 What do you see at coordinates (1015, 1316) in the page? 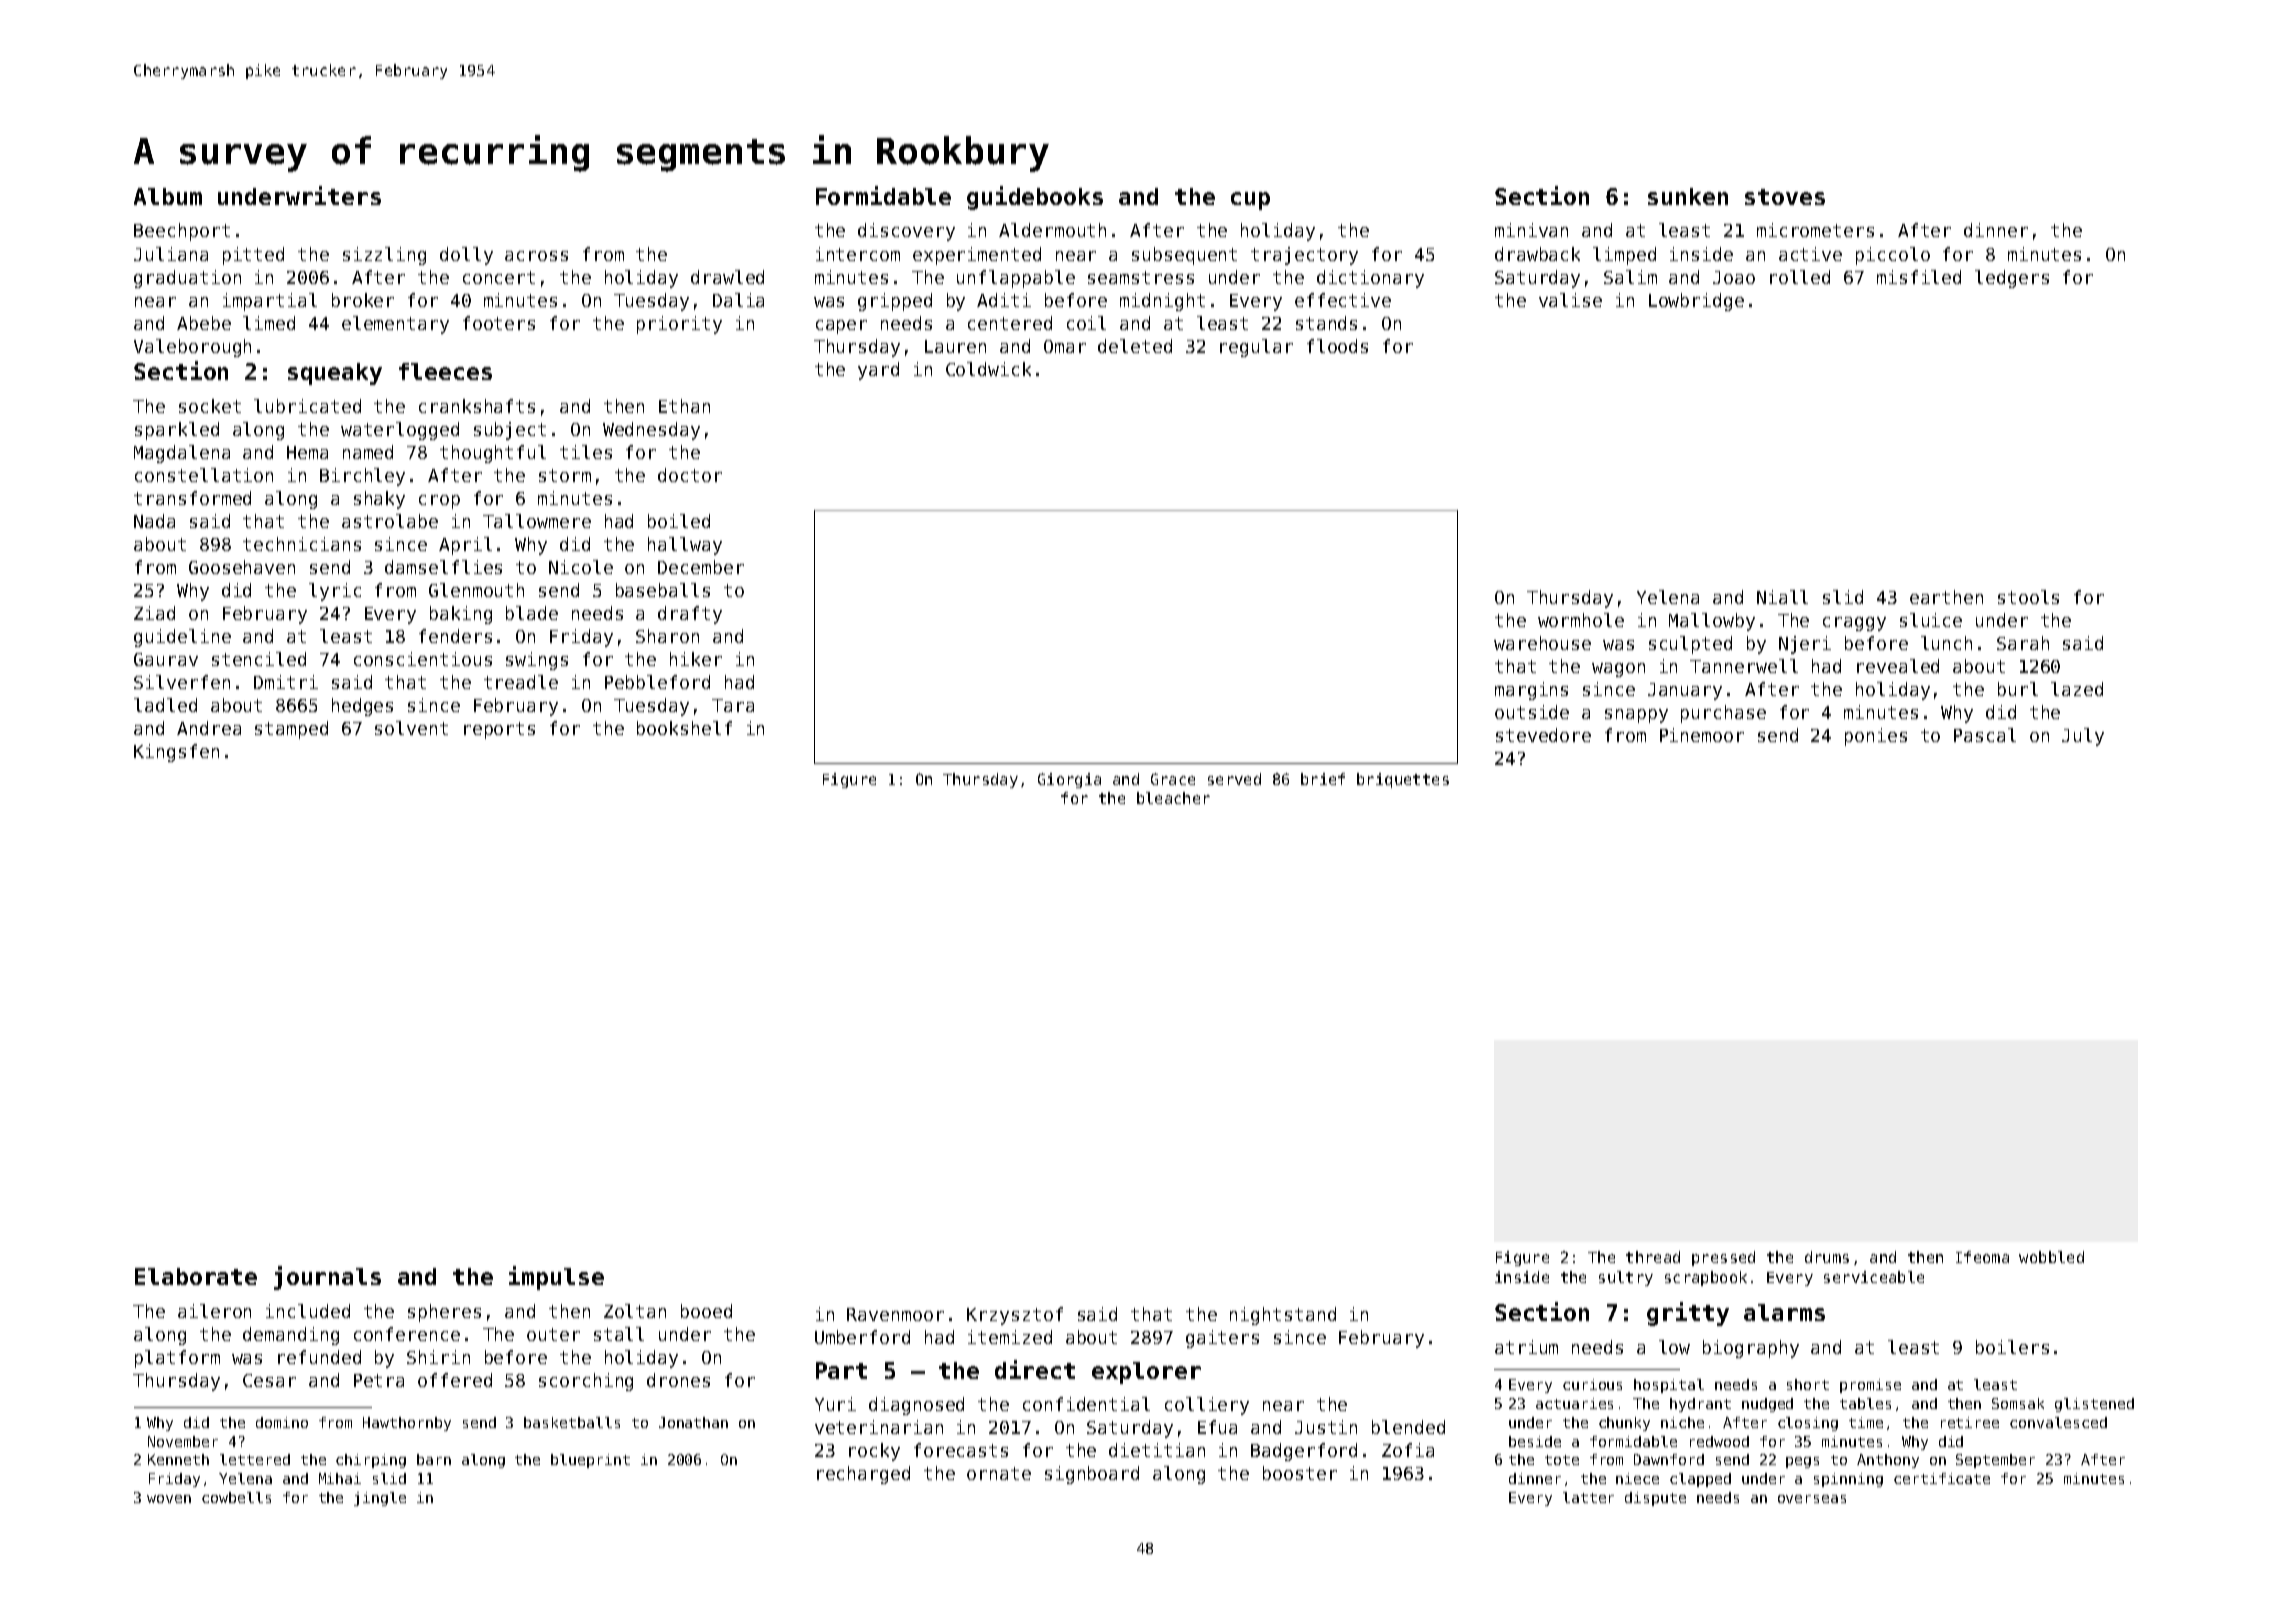
I see `Krzysztof` at bounding box center [1015, 1316].
